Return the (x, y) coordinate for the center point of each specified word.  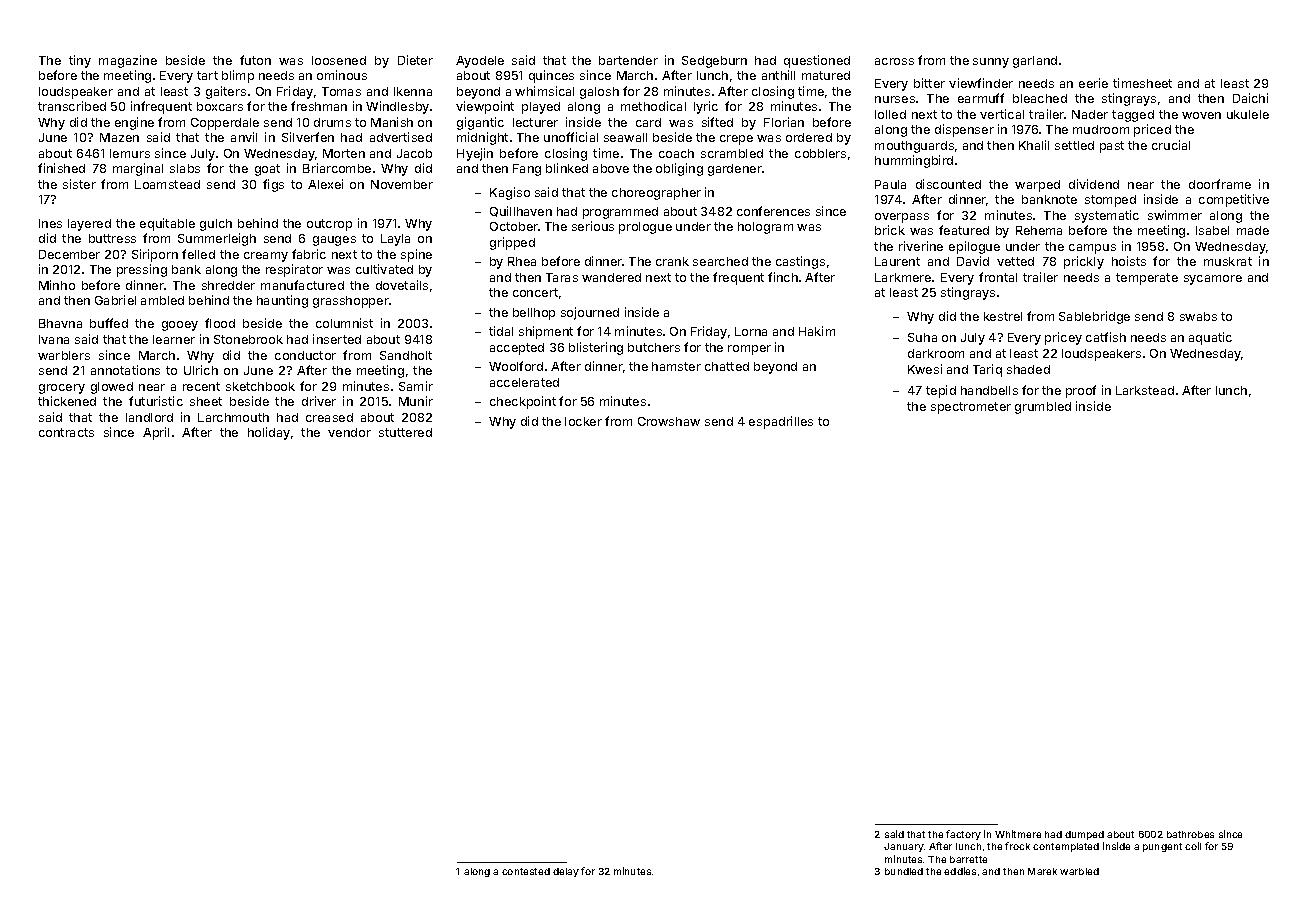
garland (1035, 62)
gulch (216, 225)
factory (963, 835)
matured (826, 75)
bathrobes (1190, 834)
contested (526, 871)
